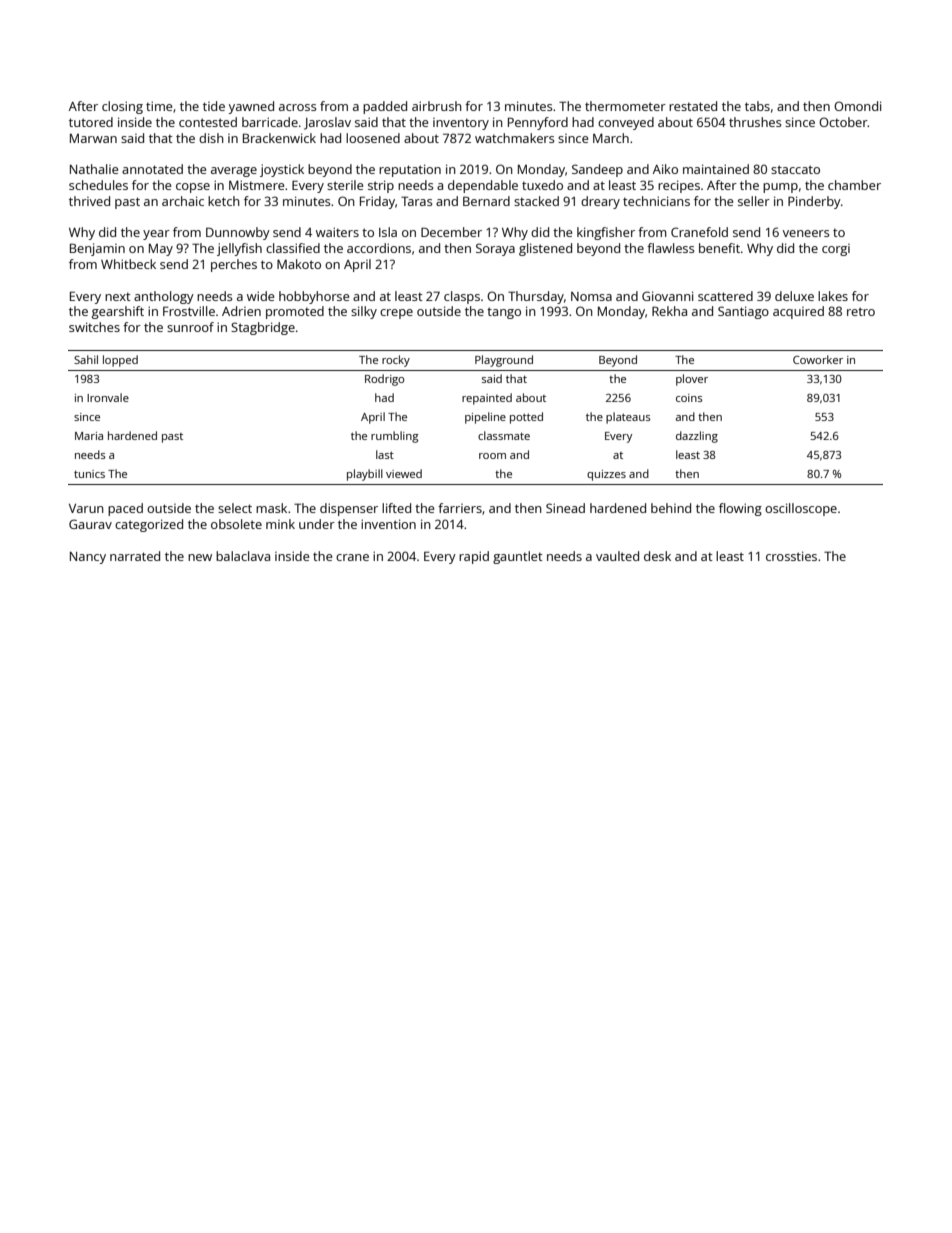 Image resolution: width=952 pixels, height=1233 pixels. What do you see at coordinates (757, 106) in the screenshot?
I see `tabs` at bounding box center [757, 106].
